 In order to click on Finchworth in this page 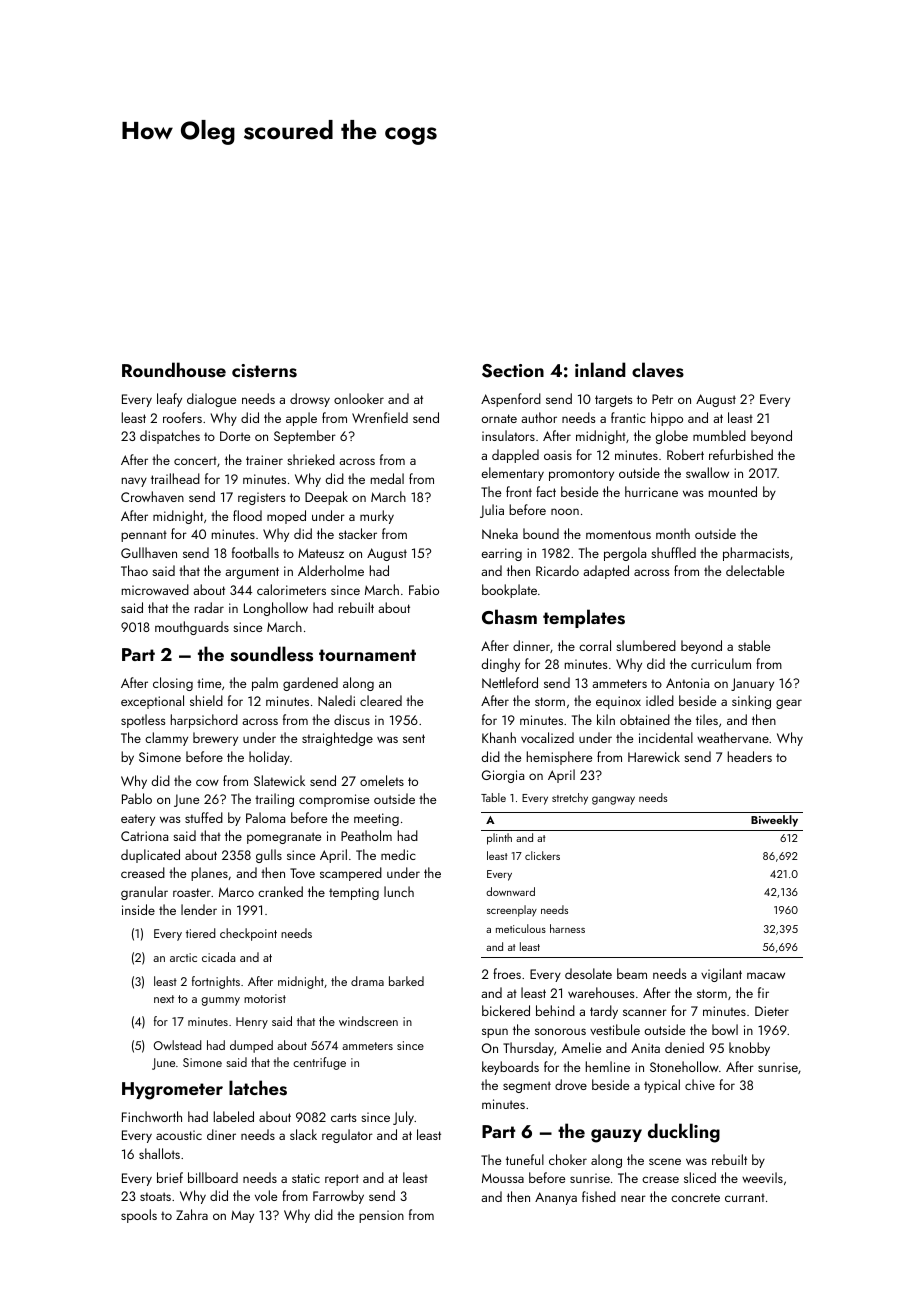, I will do `click(152, 1116)`.
